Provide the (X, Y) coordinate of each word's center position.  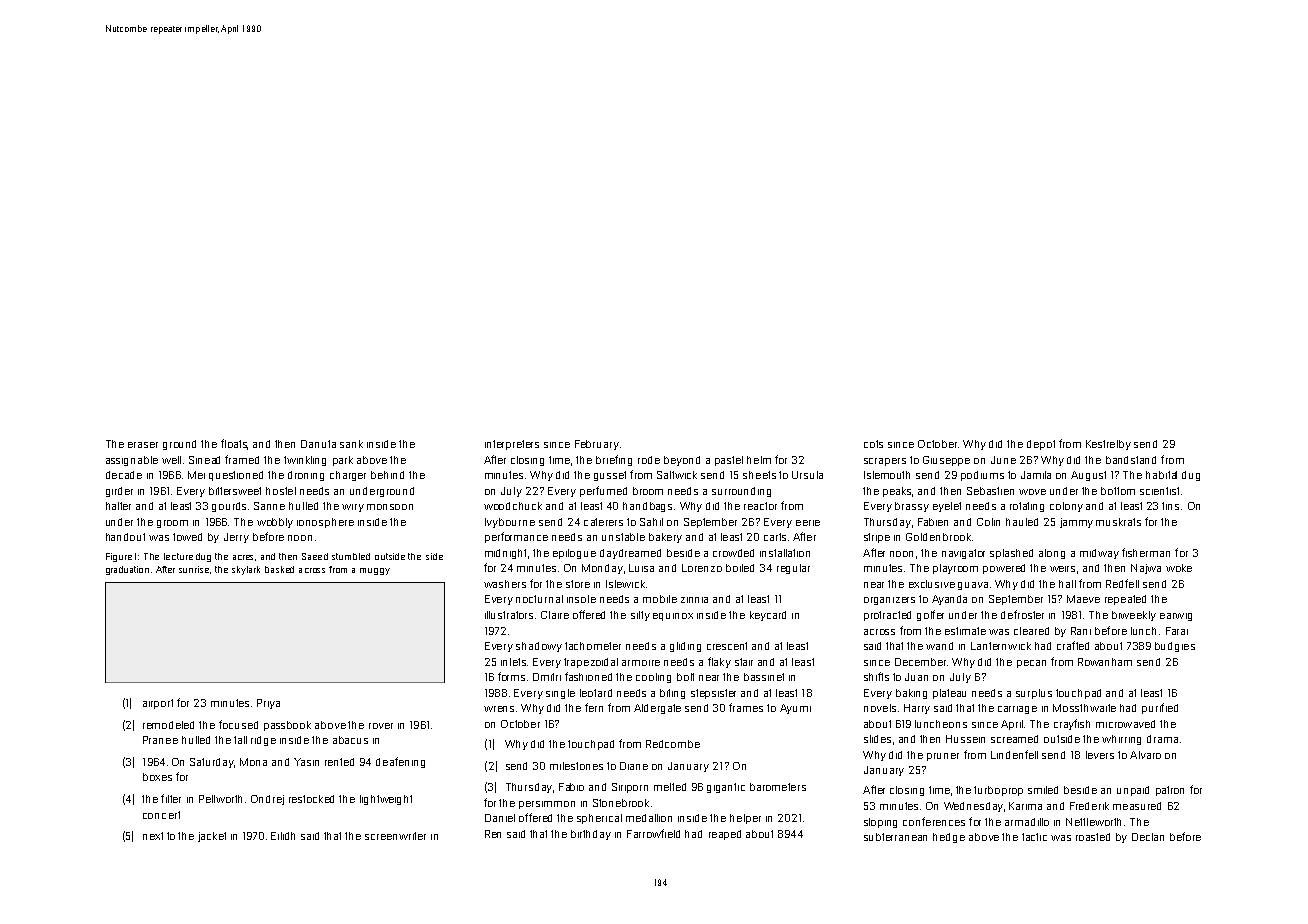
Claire (555, 615)
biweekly (1134, 616)
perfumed (603, 491)
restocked (311, 799)
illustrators (509, 615)
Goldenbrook (938, 537)
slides (877, 739)
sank (351, 444)
